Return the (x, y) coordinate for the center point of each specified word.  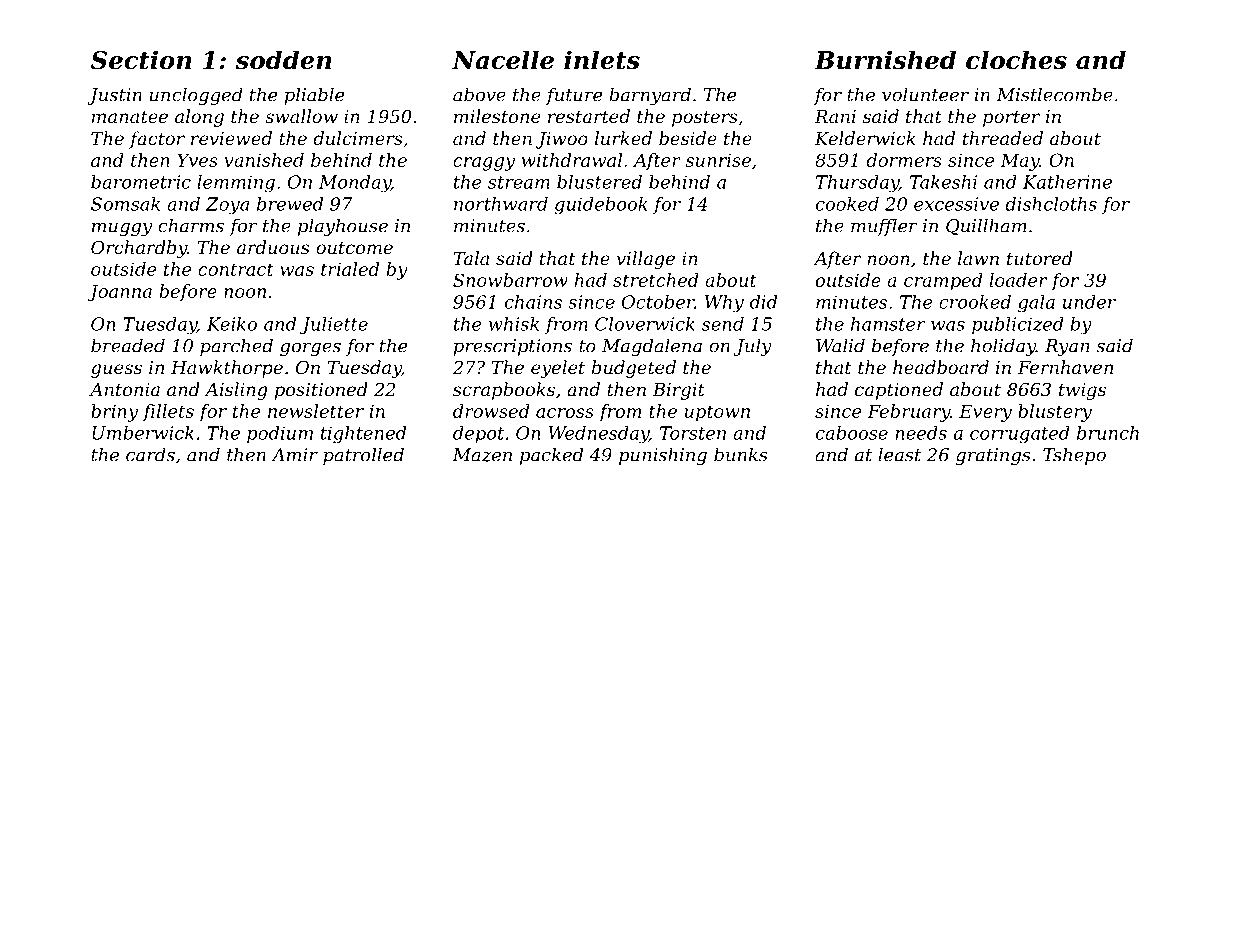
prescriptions (512, 347)
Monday (355, 184)
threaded (1003, 138)
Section (141, 60)
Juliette (334, 325)
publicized (1018, 325)
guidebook (600, 205)
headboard (941, 367)
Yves (197, 160)
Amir (294, 455)
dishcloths (1051, 204)
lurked (623, 138)
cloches (1016, 60)
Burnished (885, 60)
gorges (310, 349)
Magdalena (652, 347)
